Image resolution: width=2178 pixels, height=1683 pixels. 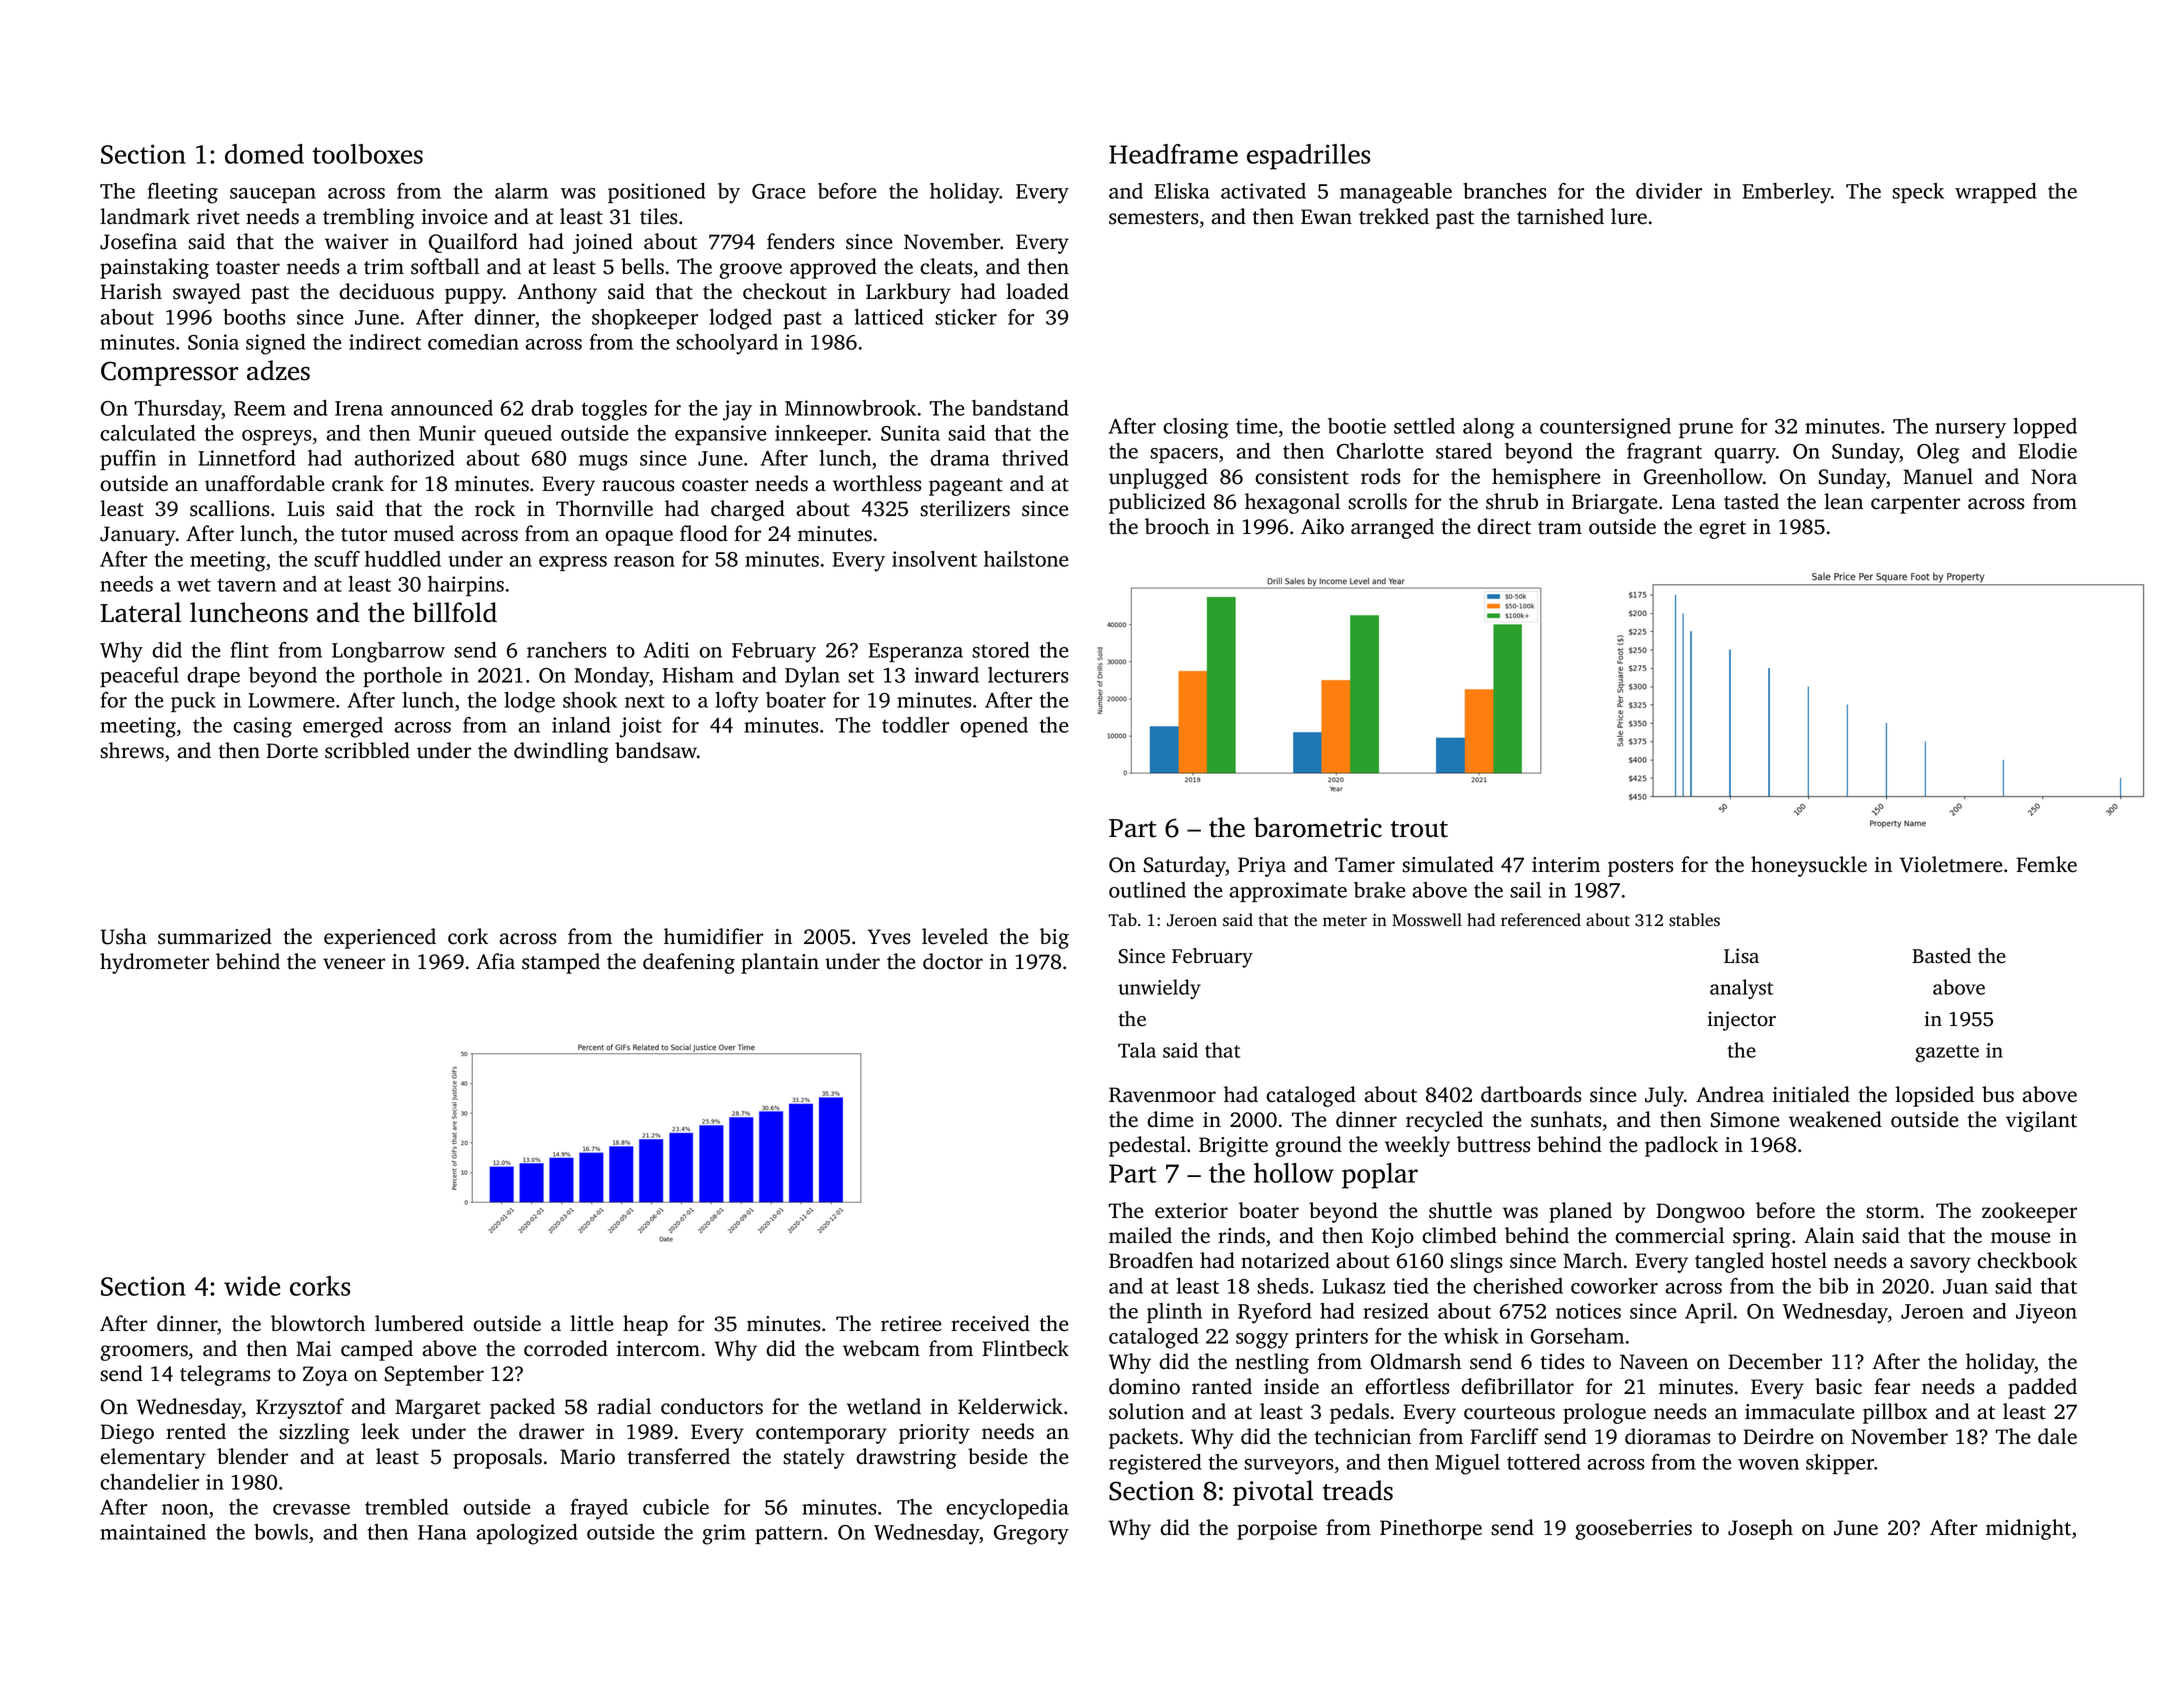 I want to click on Headframe, so click(x=1173, y=154).
